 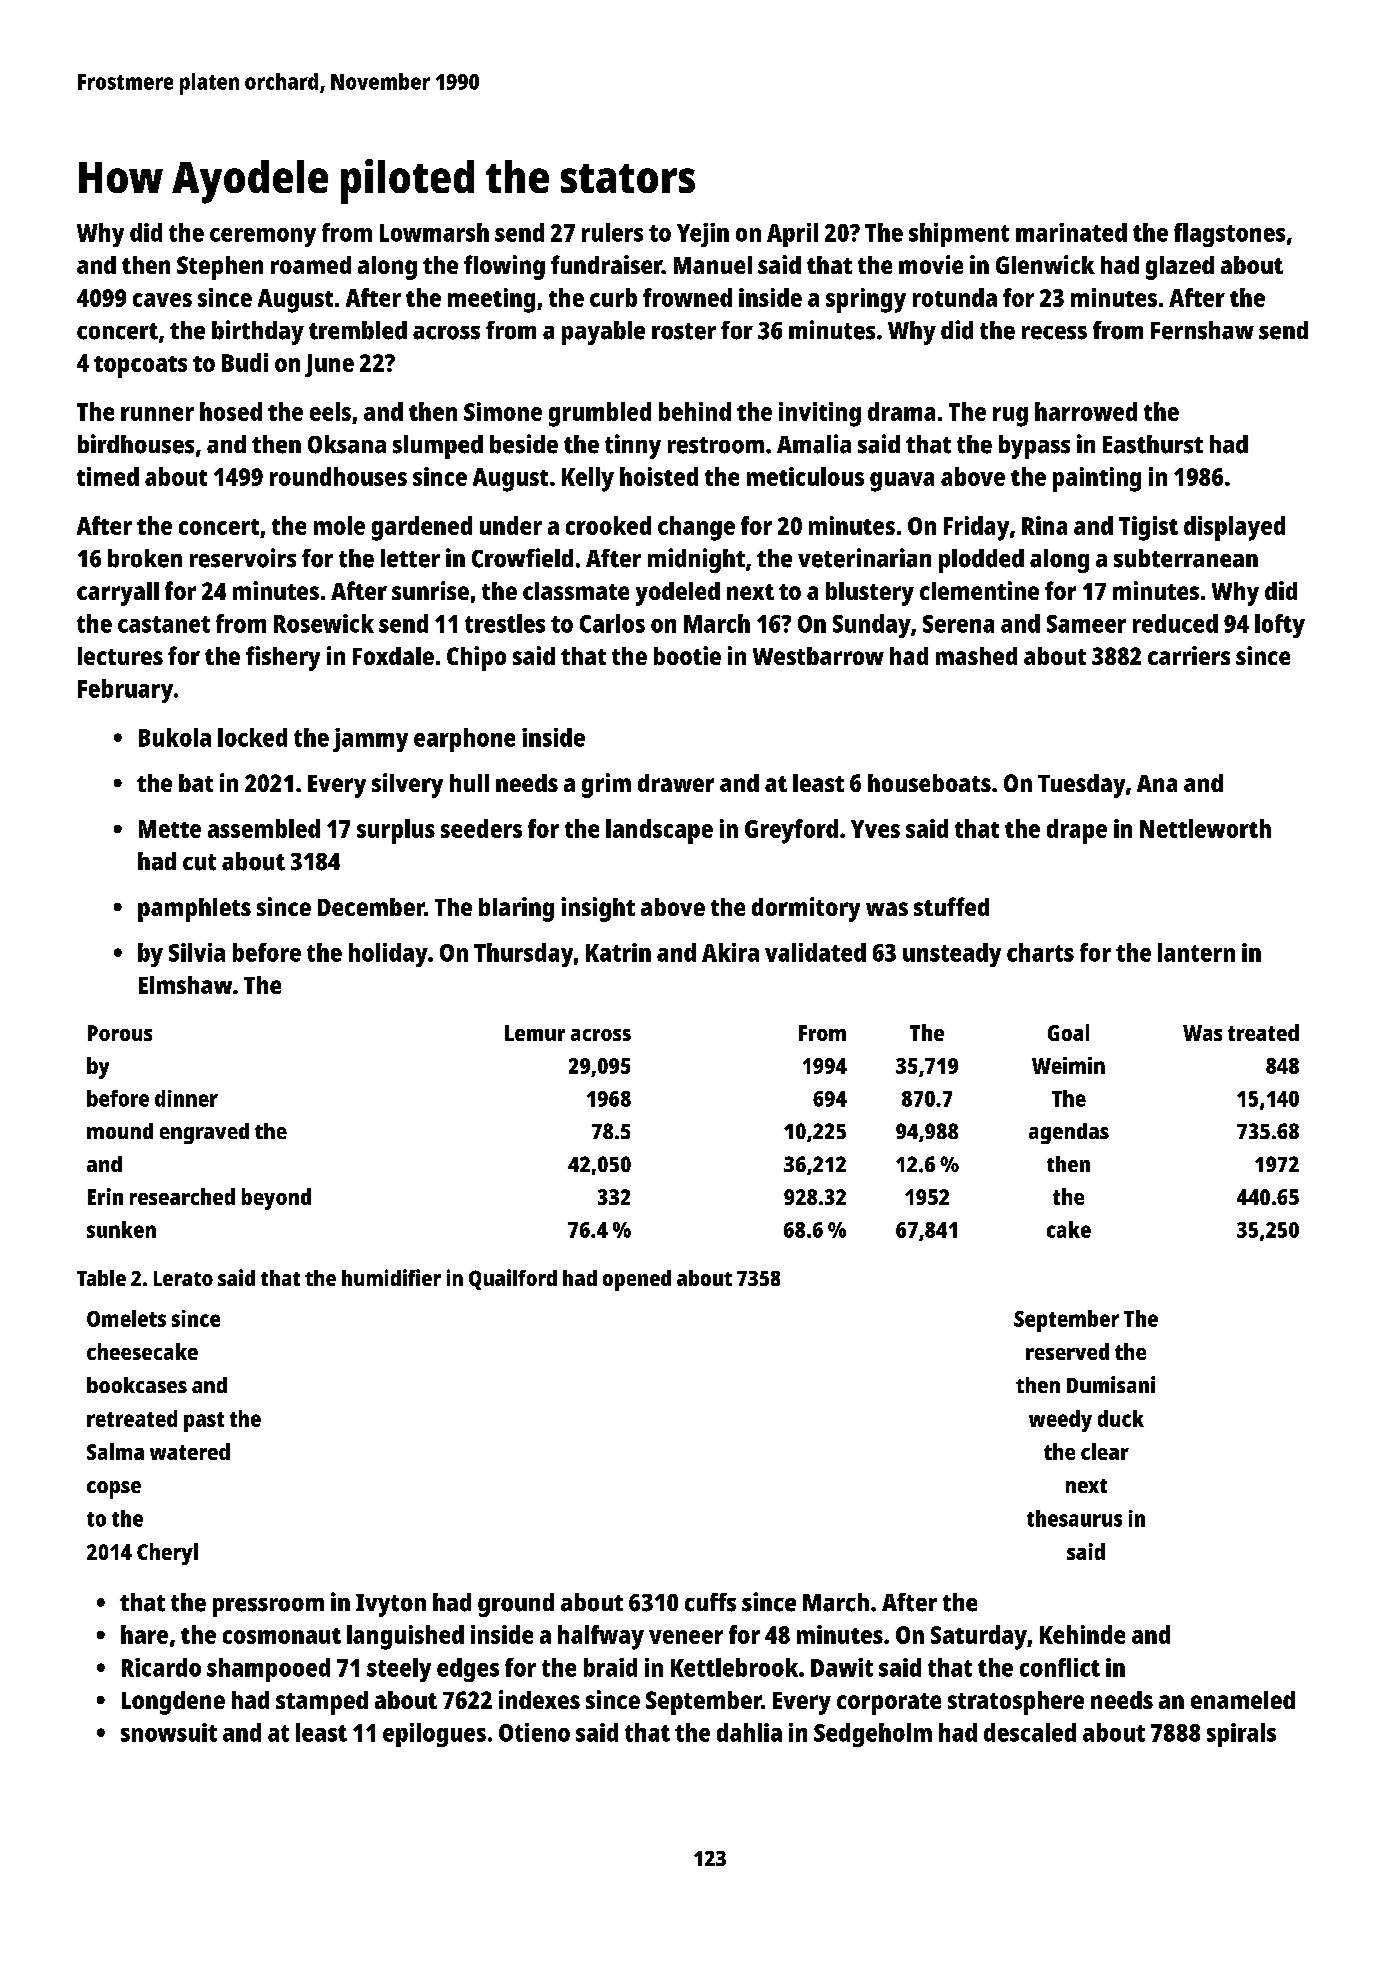 What do you see at coordinates (1202, 330) in the image?
I see `Fernshaw` at bounding box center [1202, 330].
